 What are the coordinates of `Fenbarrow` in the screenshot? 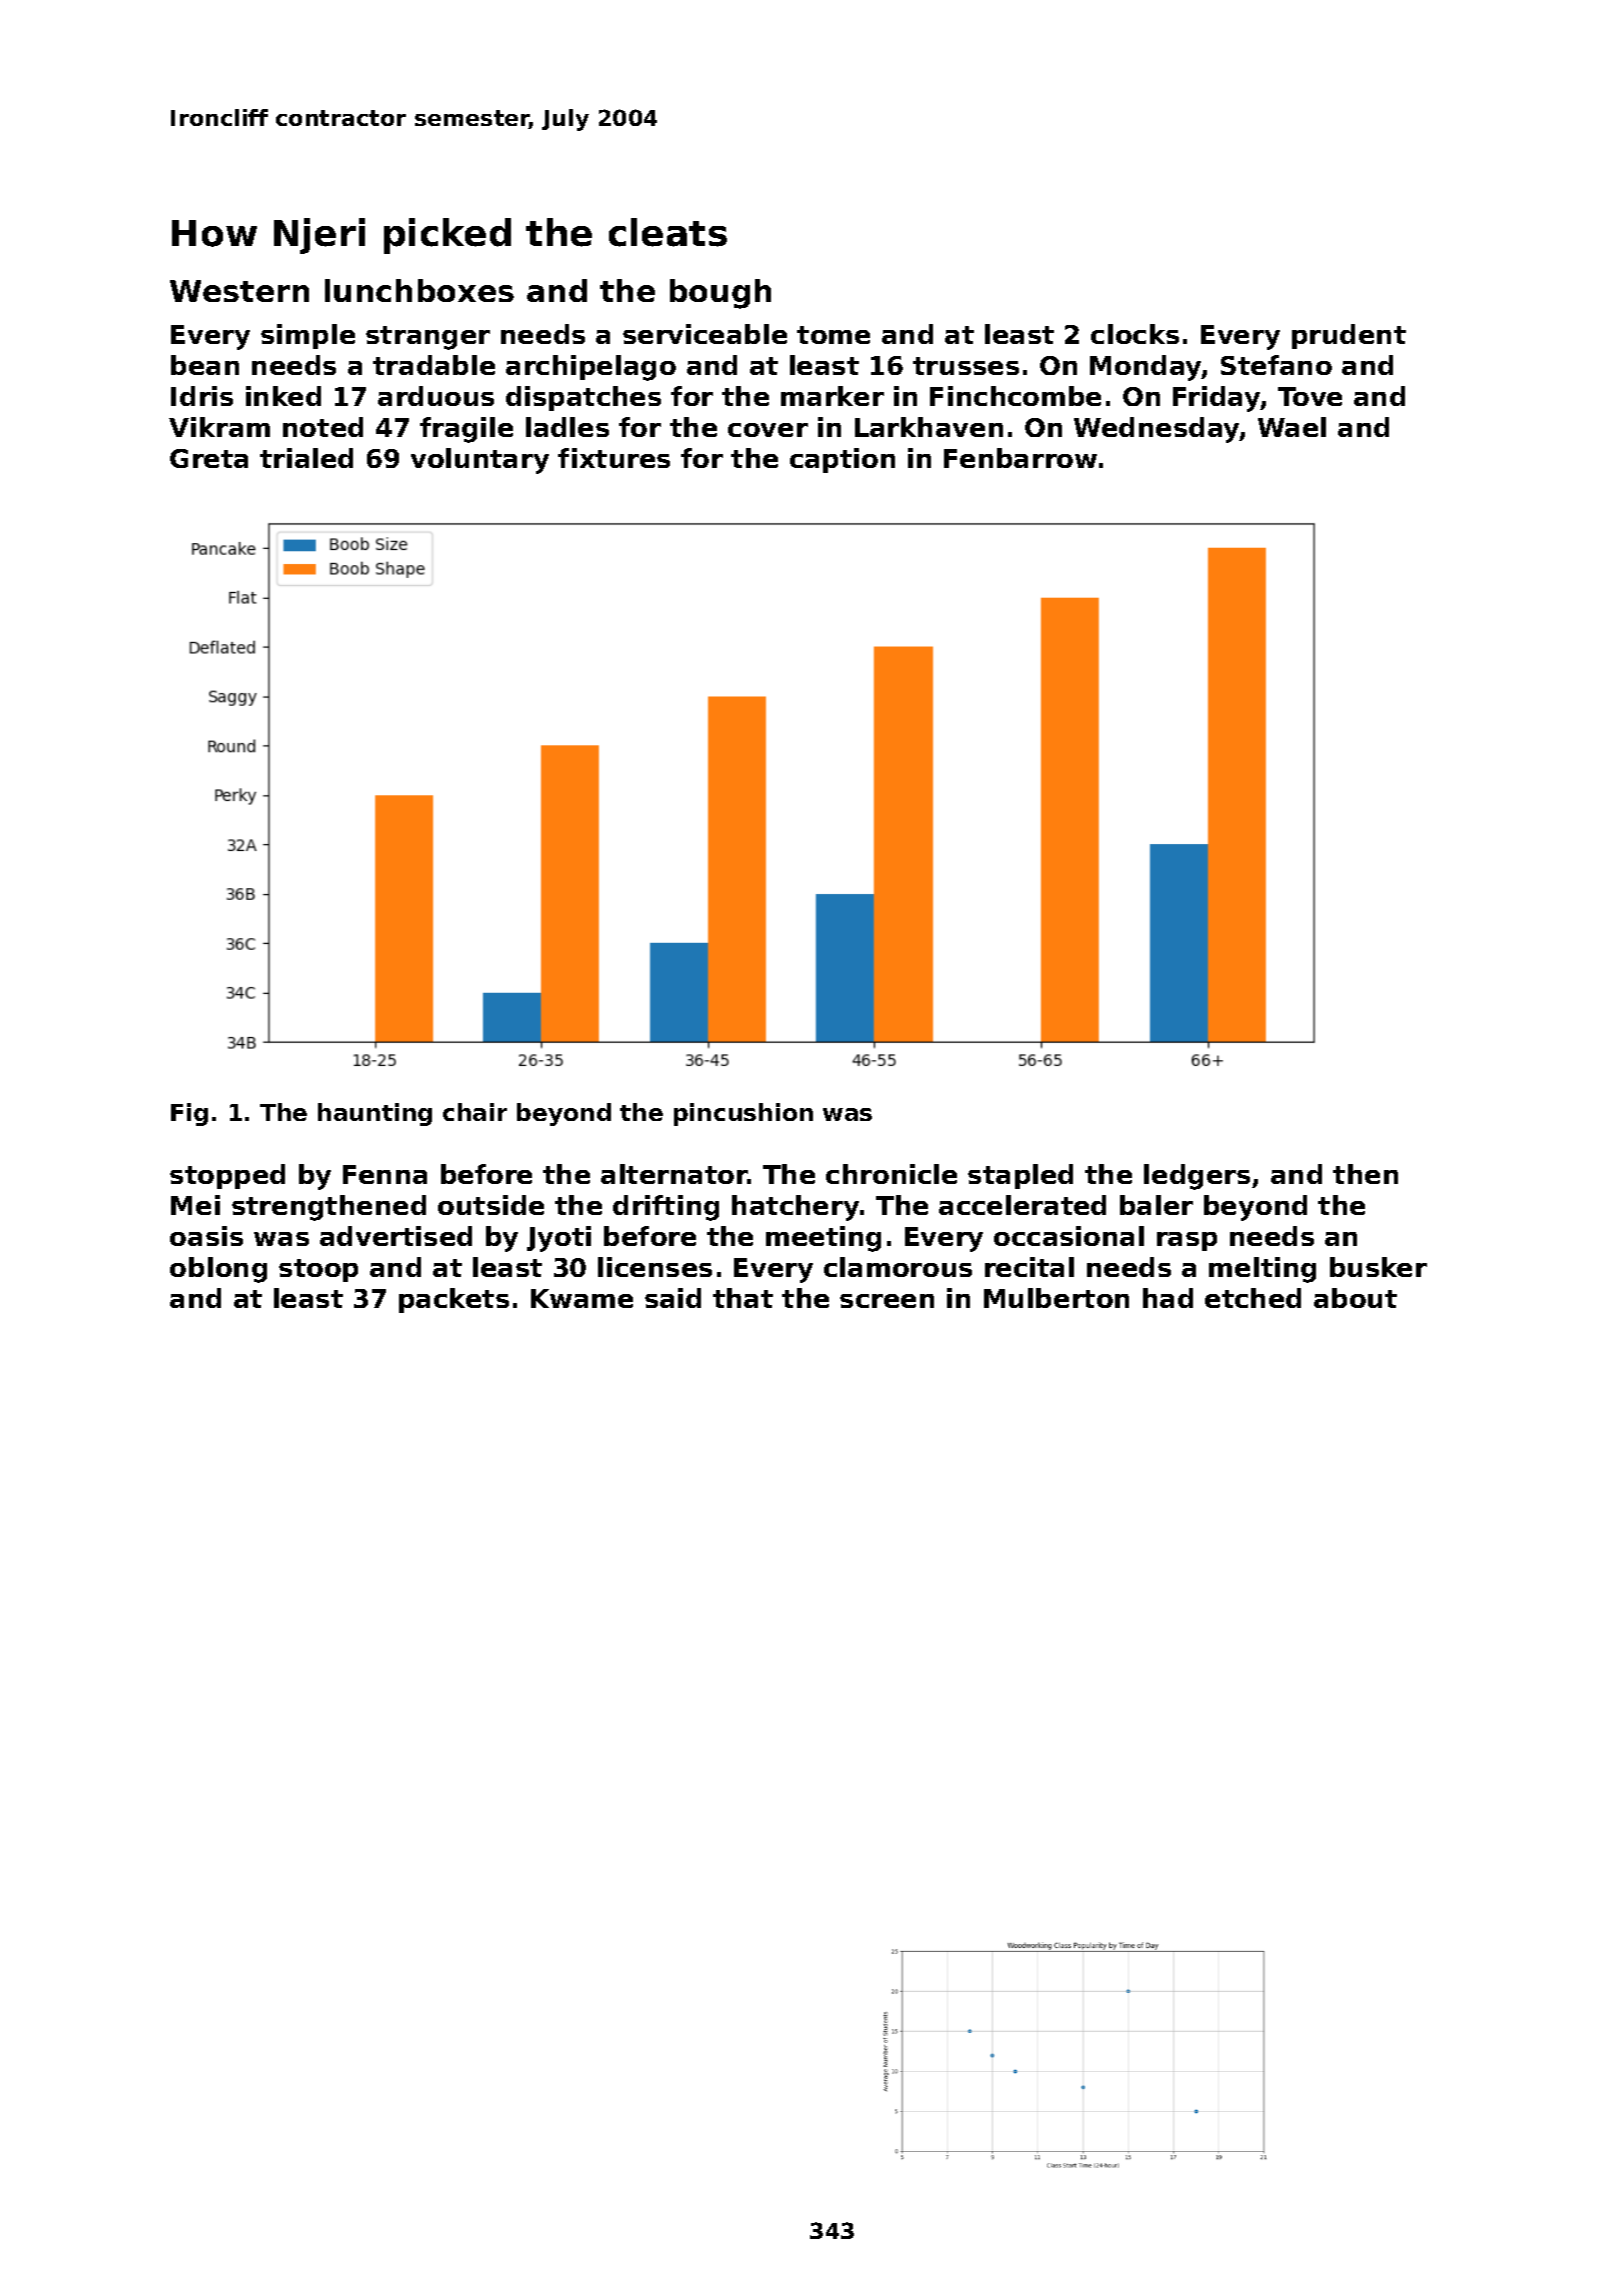 It's located at (1020, 458).
